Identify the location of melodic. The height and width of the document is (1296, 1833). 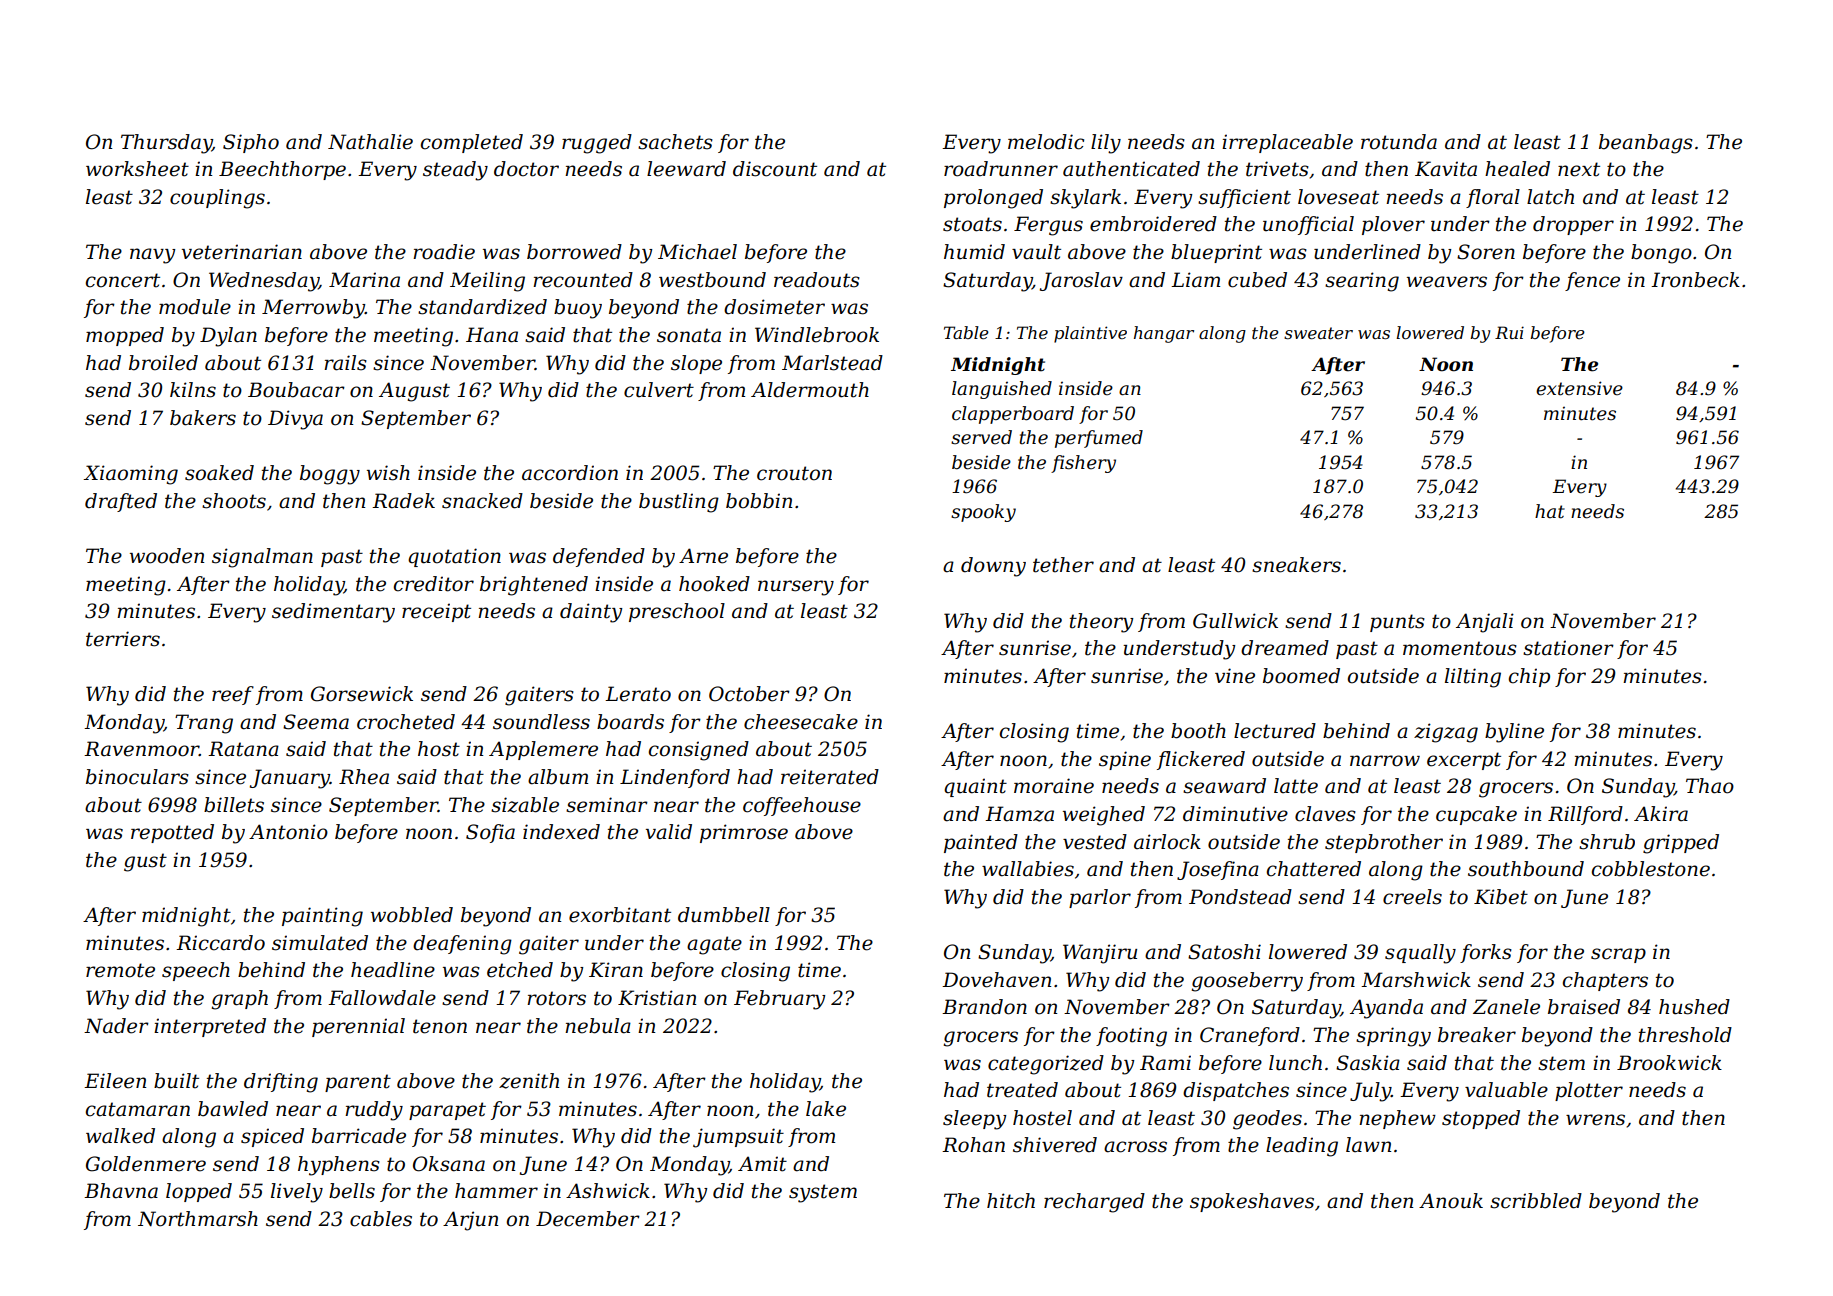
(1046, 142).
